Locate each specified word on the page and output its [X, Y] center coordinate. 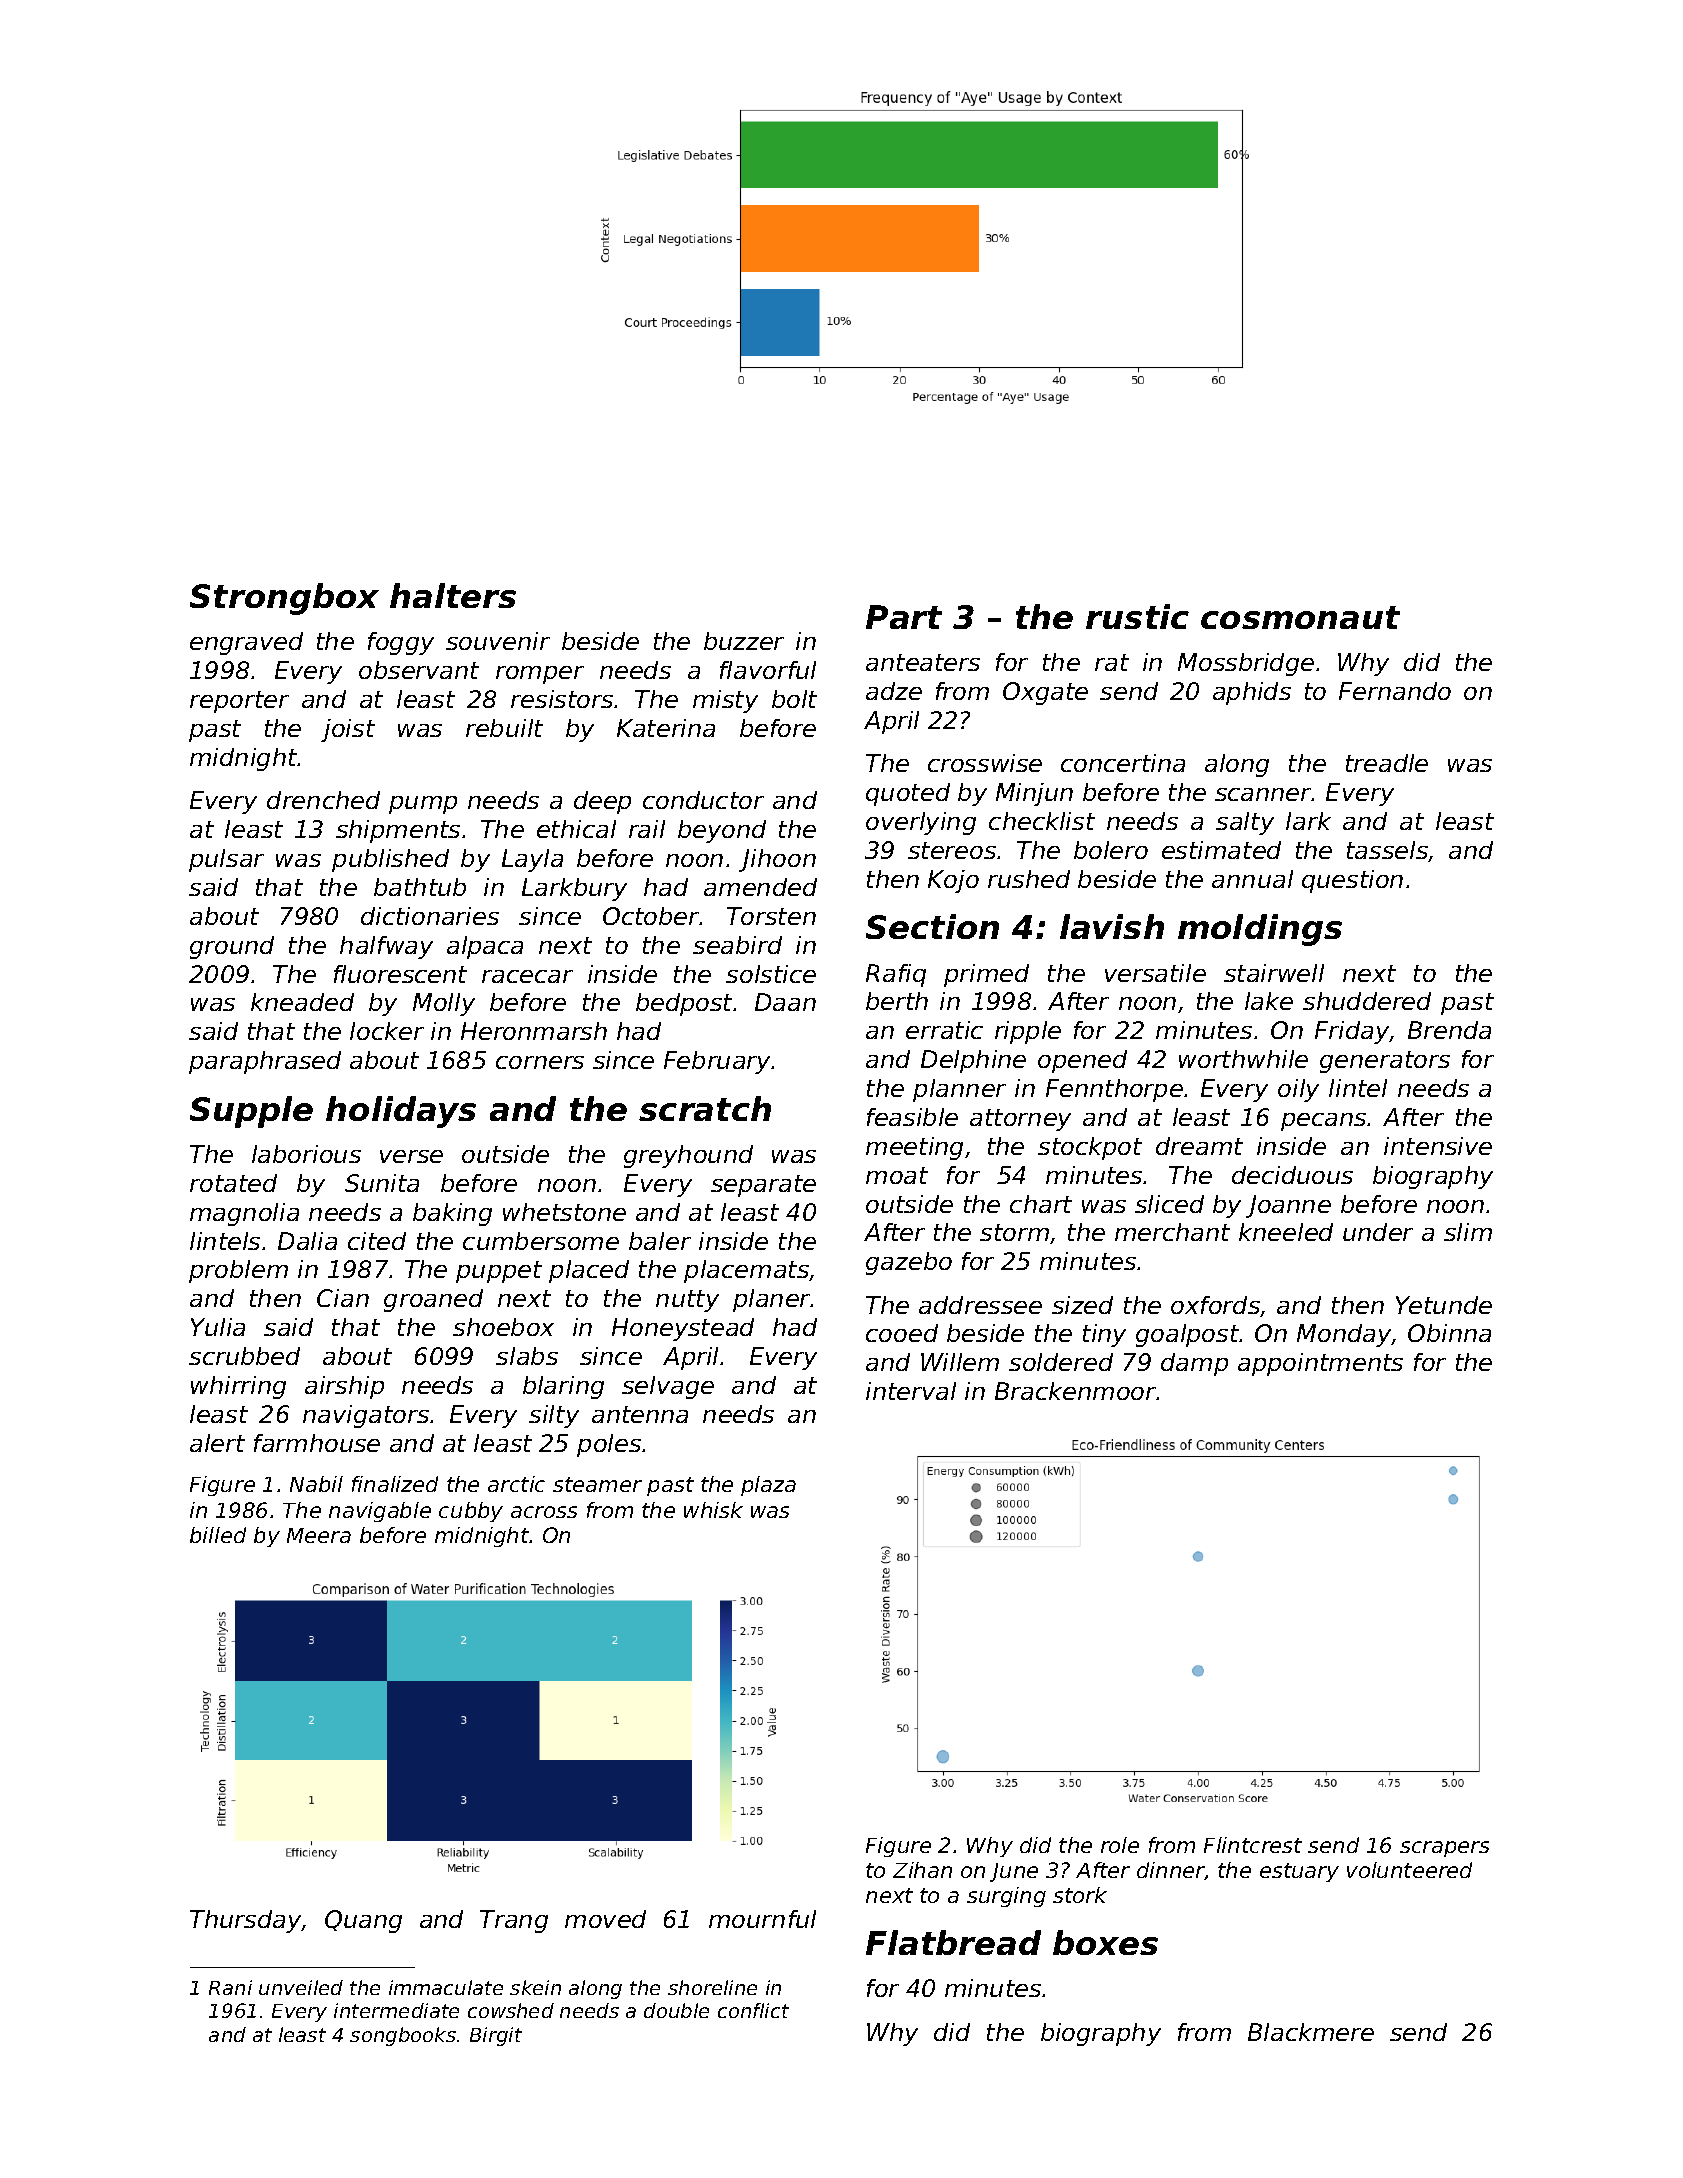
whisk [713, 1510]
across [544, 1512]
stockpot [1090, 1148]
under [1378, 1232]
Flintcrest [1253, 1845]
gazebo [909, 1263]
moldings [1260, 930]
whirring [238, 1387]
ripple [1028, 1032]
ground [232, 947]
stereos [952, 850]
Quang [363, 1921]
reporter [239, 702]
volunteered [1409, 1870]
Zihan [922, 1870]
